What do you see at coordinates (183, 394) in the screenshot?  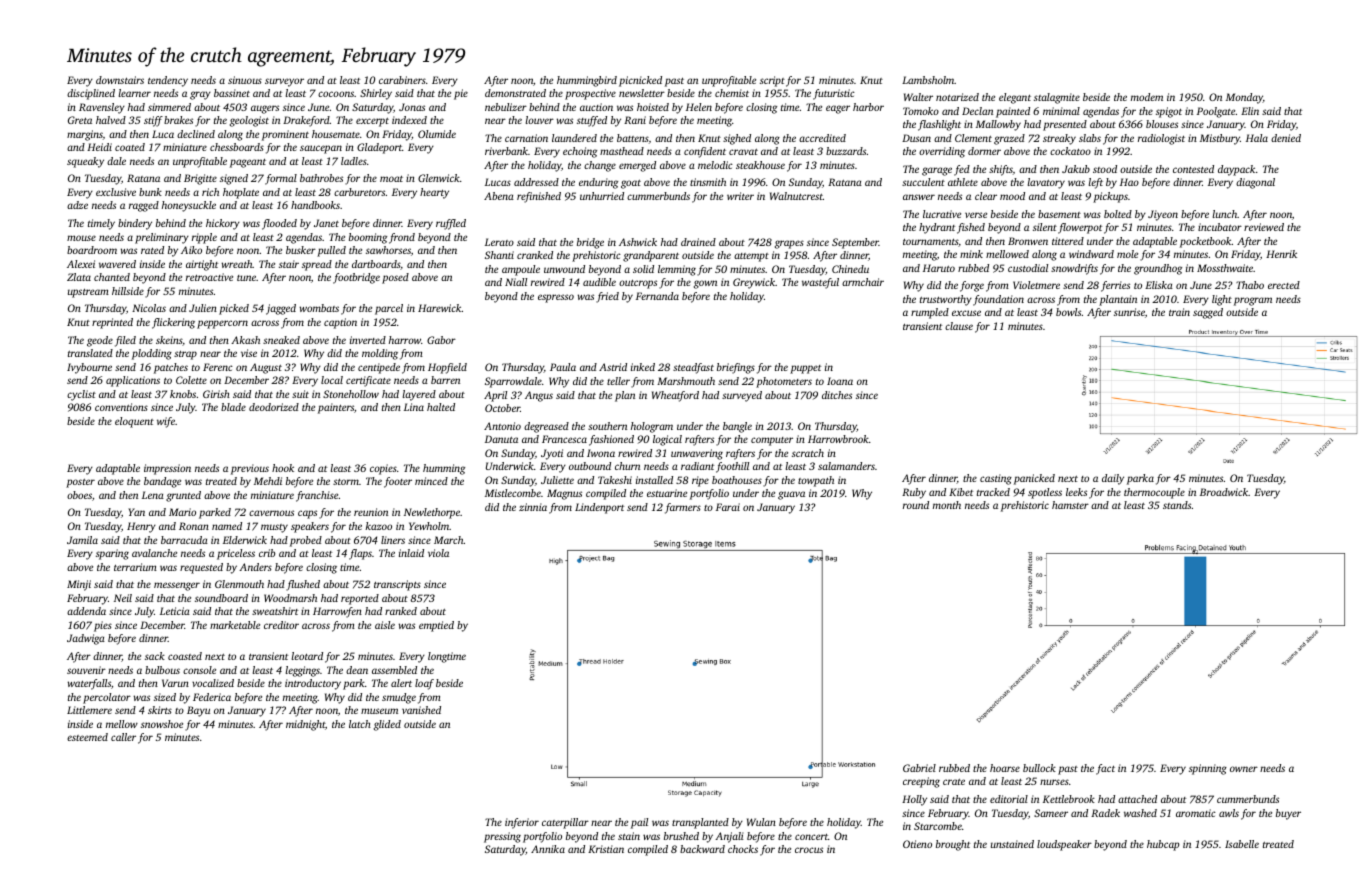 I see `knobs` at bounding box center [183, 394].
